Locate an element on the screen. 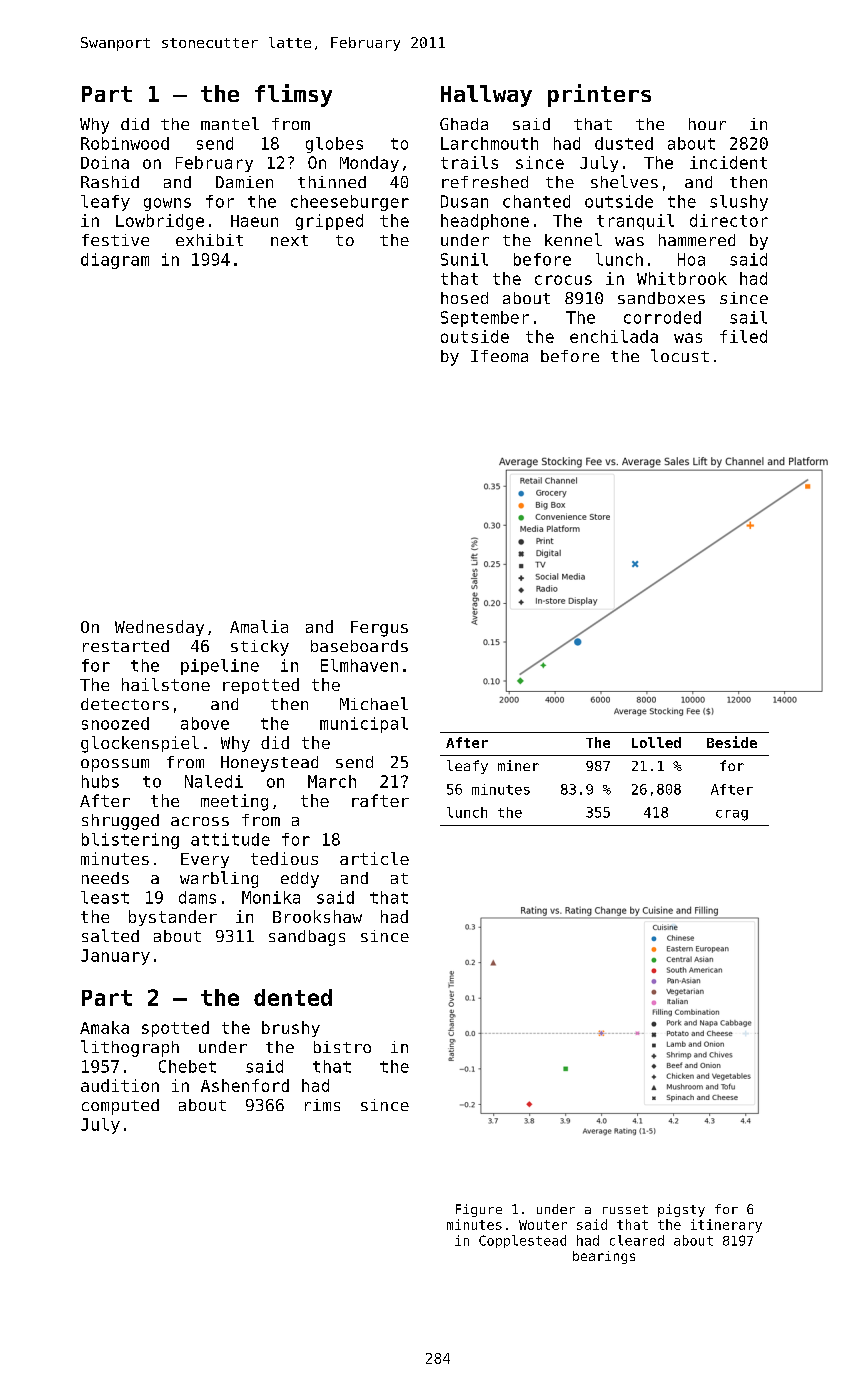  bistro is located at coordinates (342, 1047).
